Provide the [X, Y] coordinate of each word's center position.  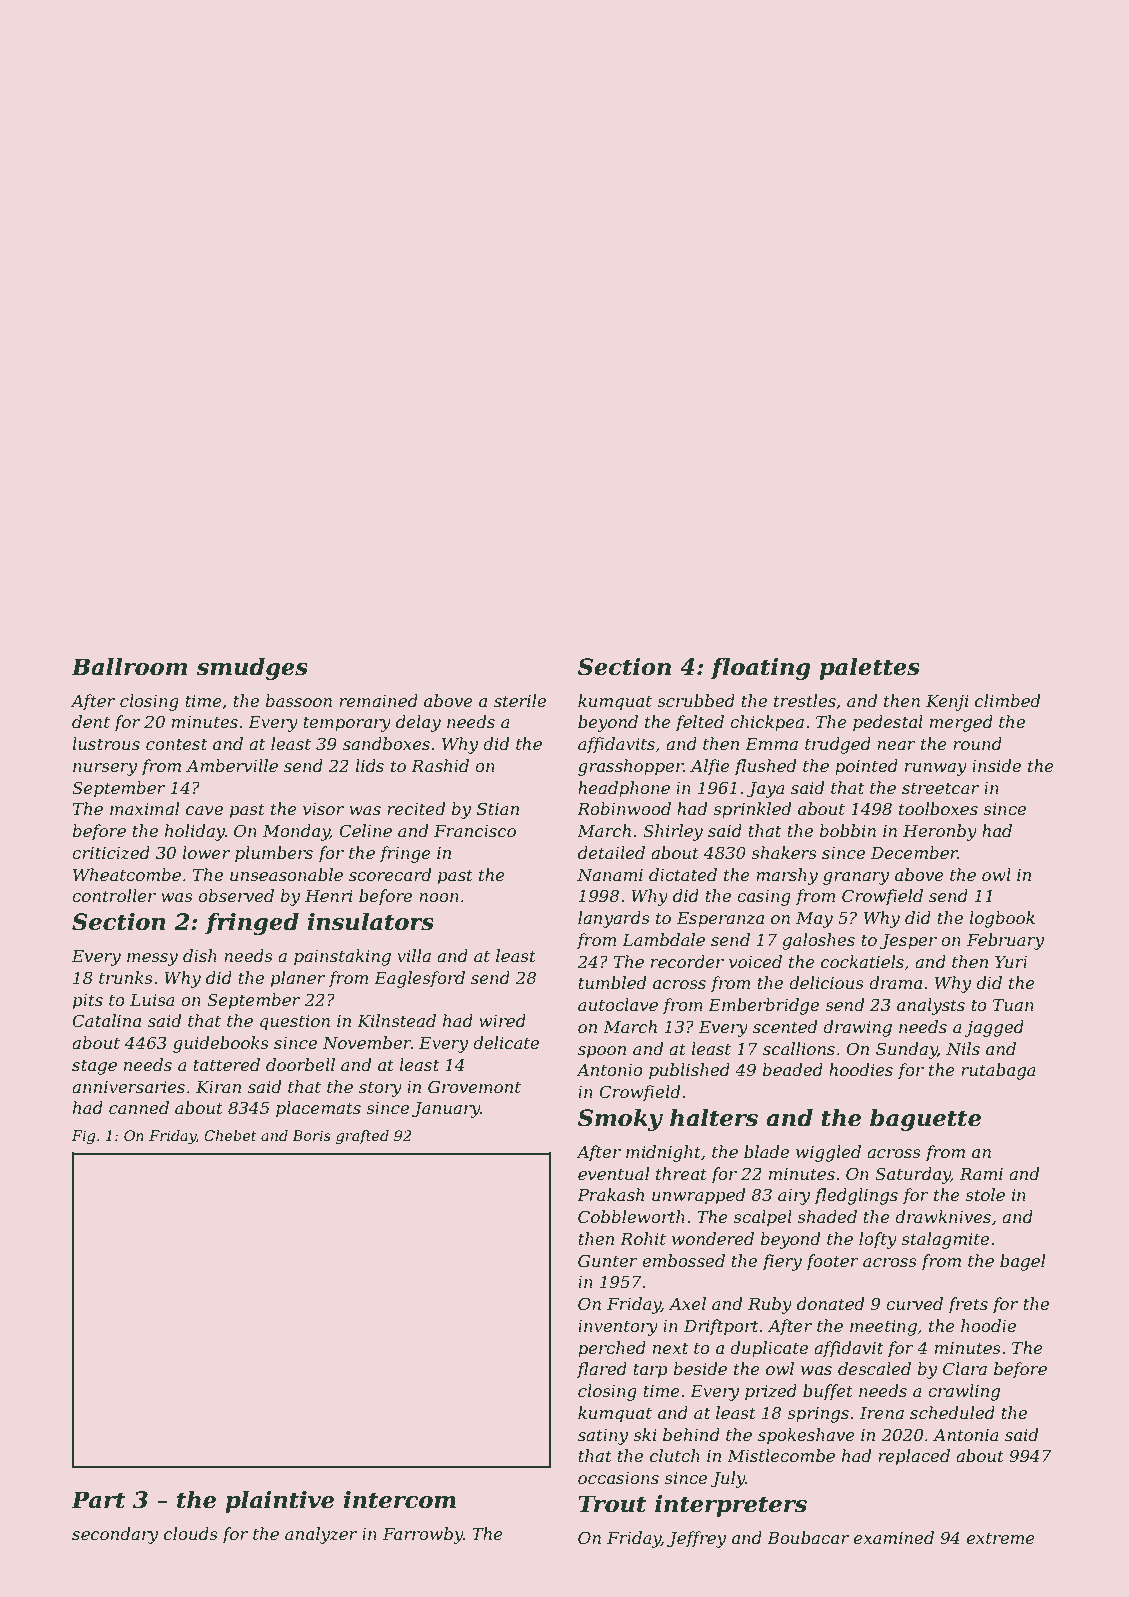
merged [961, 723]
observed [236, 895]
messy [152, 959]
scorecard [390, 874]
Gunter [608, 1261]
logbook [1002, 919]
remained [378, 700]
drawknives [943, 1216]
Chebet [230, 1135]
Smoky [620, 1120]
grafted [362, 1137]
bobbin [847, 830]
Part [98, 1500]
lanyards [614, 919]
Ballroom [129, 667]
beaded [792, 1069]
